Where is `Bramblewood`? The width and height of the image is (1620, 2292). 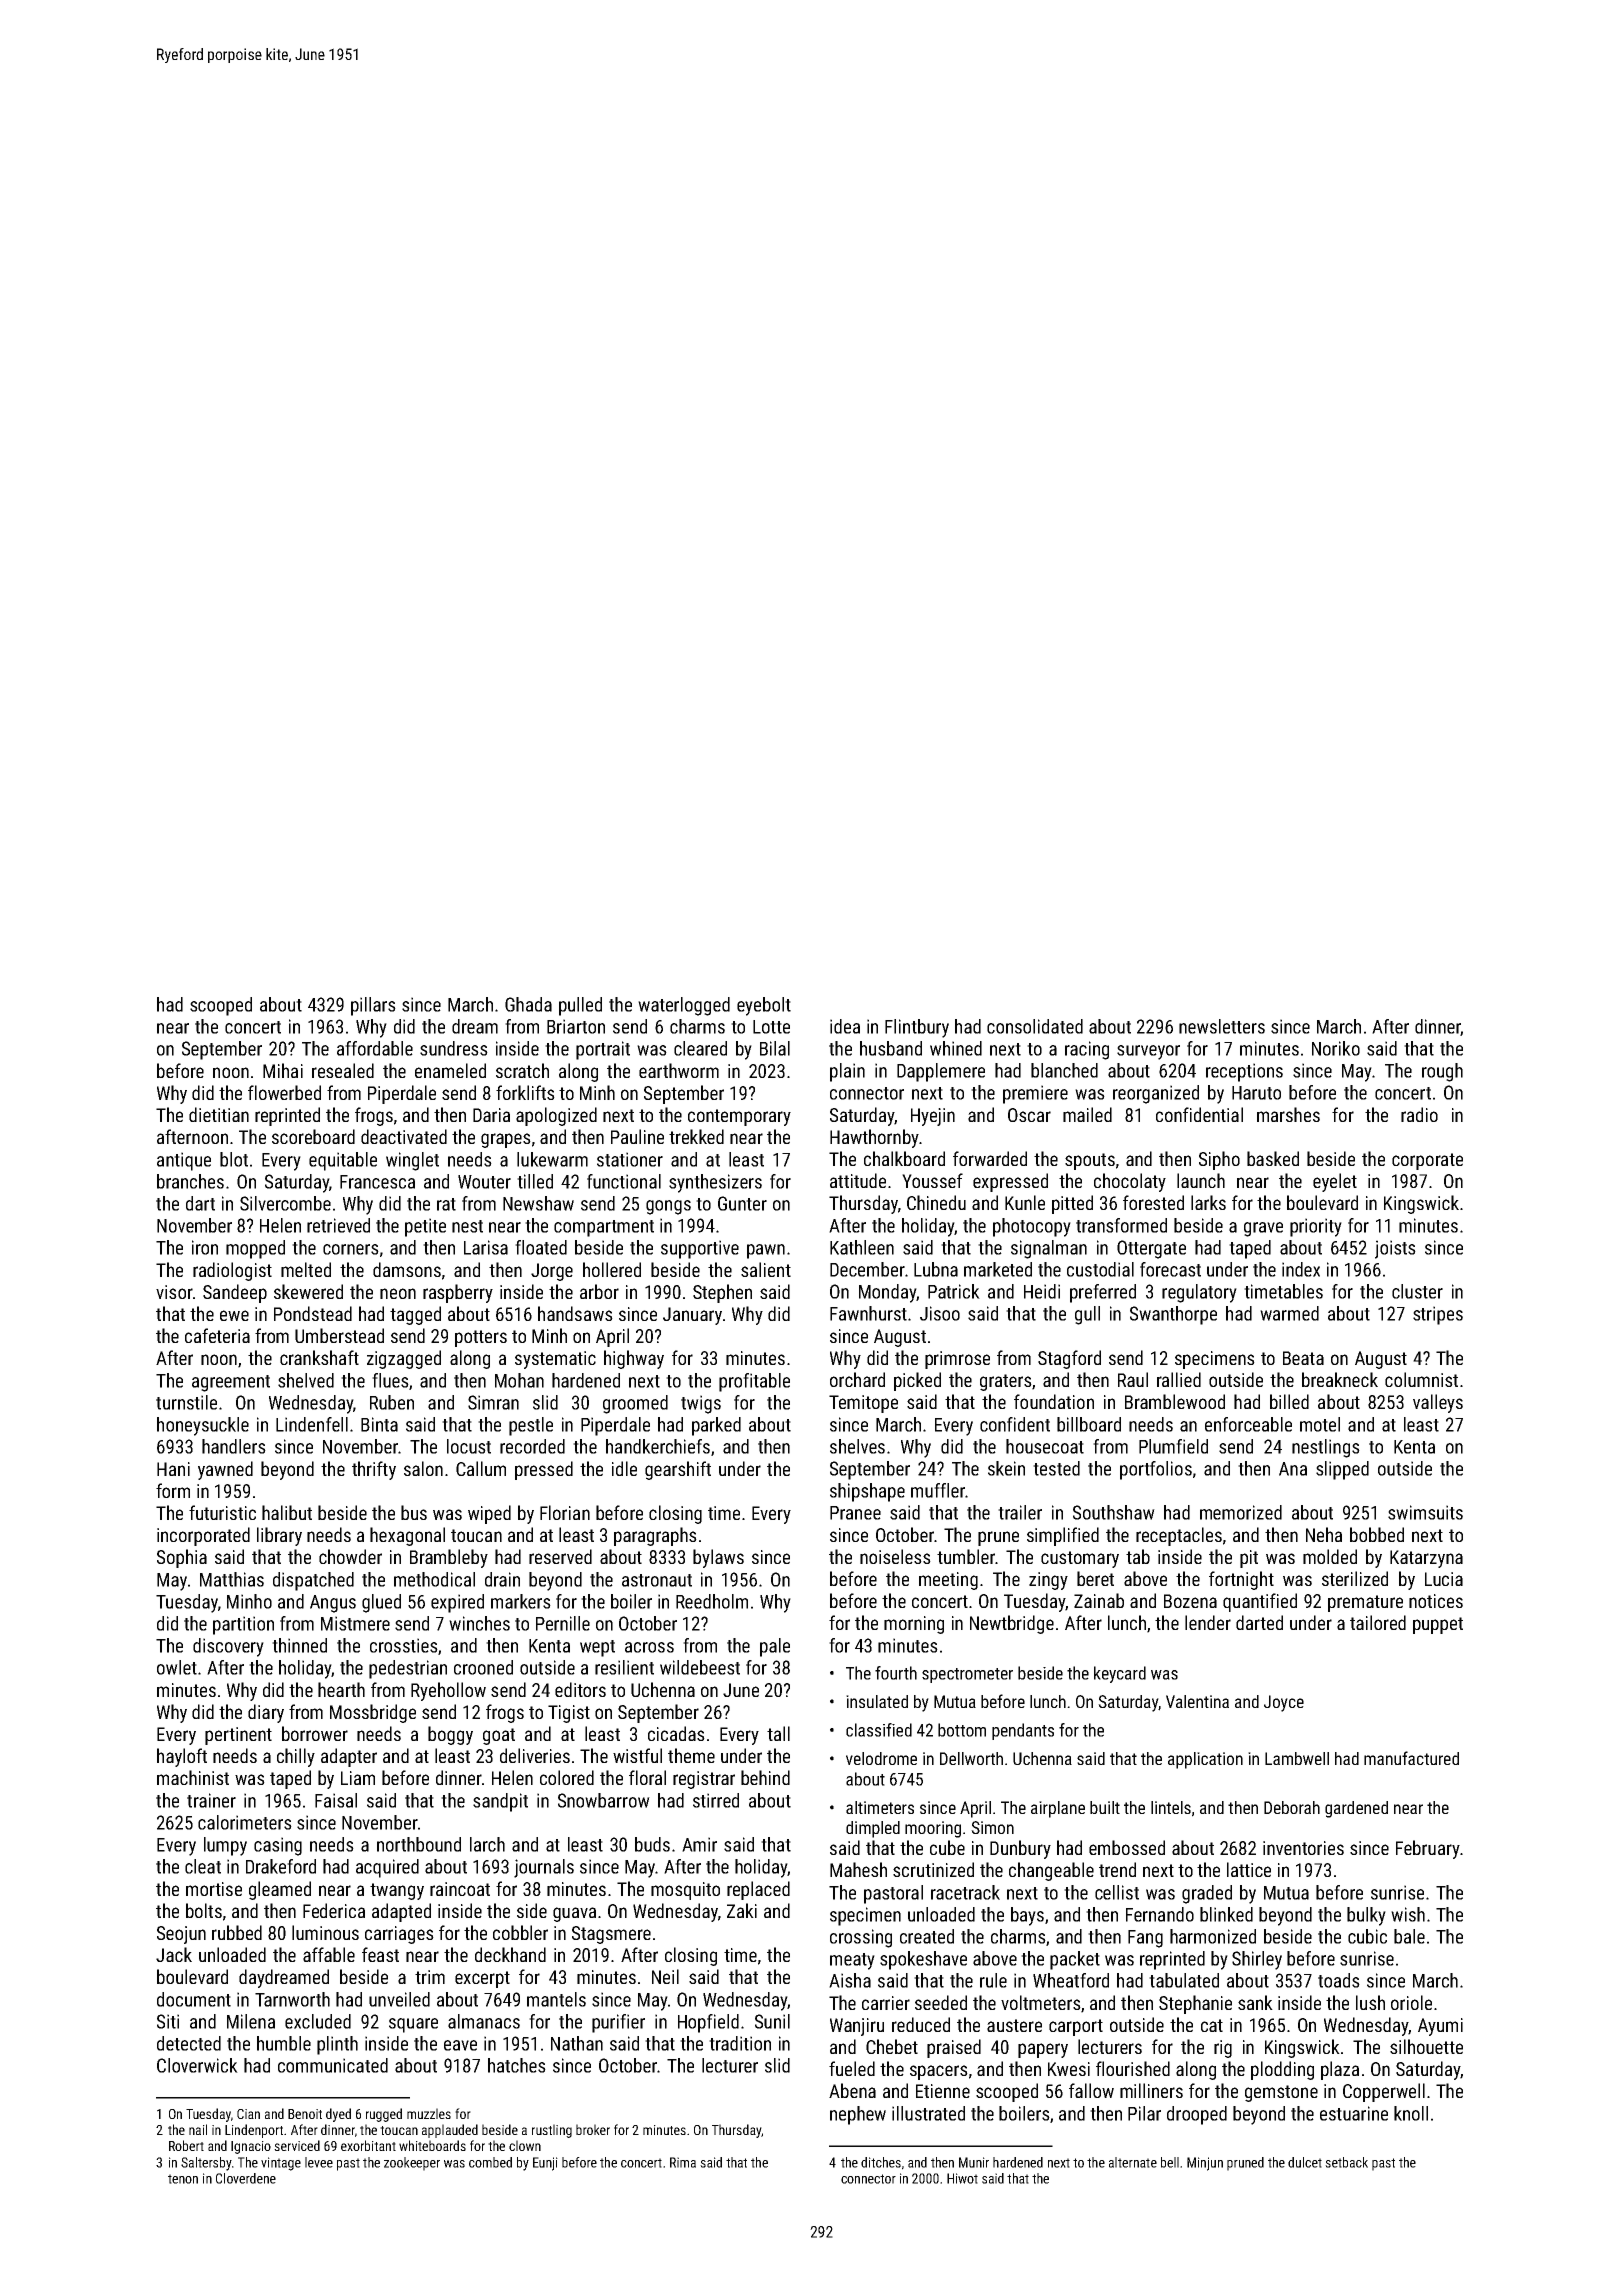 Bramblewood is located at coordinates (1175, 1401).
